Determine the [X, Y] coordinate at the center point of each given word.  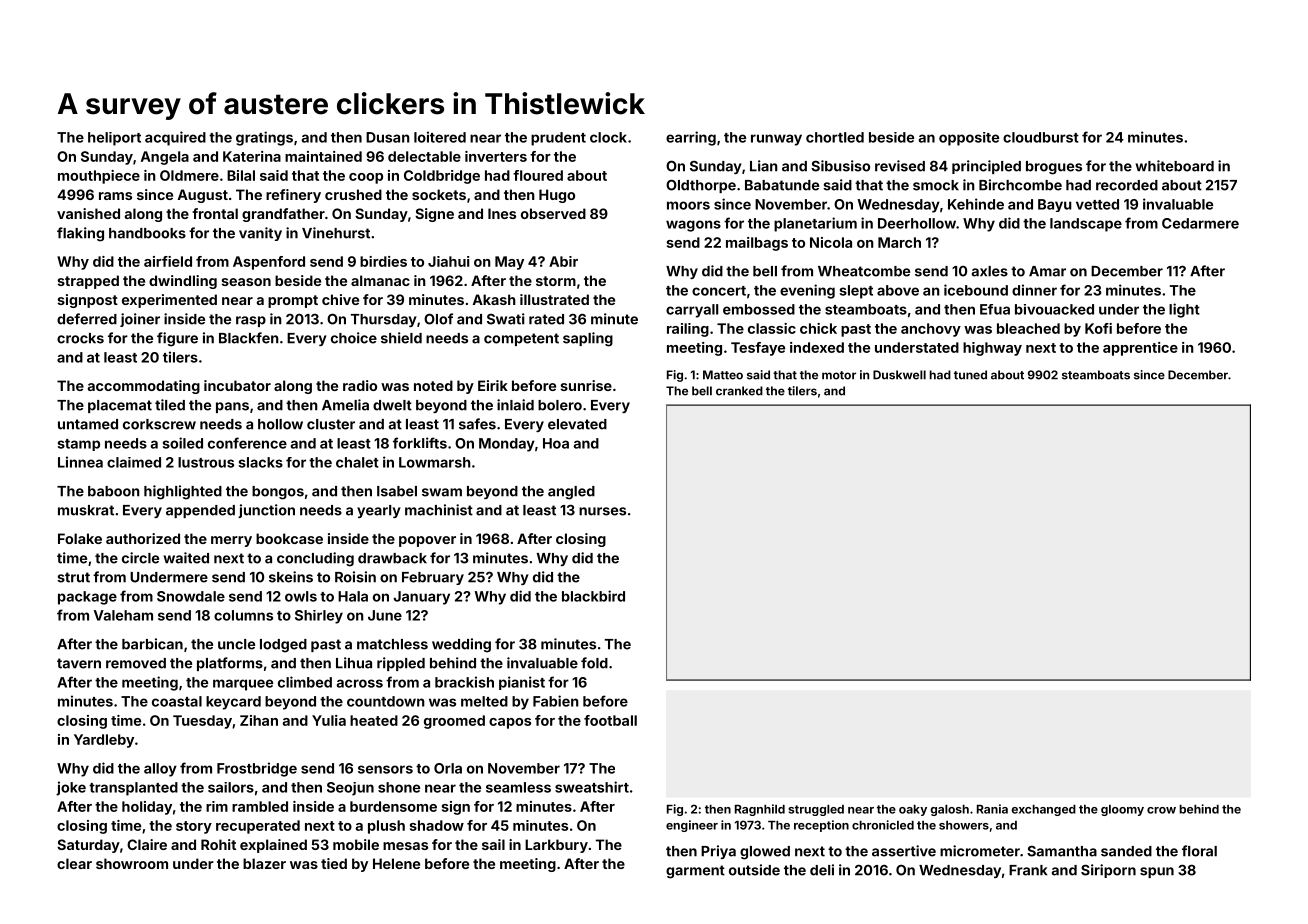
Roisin [355, 577]
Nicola [831, 242]
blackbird [593, 596]
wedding [461, 645]
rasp [251, 321]
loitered [440, 137]
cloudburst [1041, 137]
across [359, 683]
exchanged [1043, 810]
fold [594, 663]
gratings [264, 138]
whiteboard [1175, 166]
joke [71, 788]
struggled [816, 810]
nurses [602, 511]
